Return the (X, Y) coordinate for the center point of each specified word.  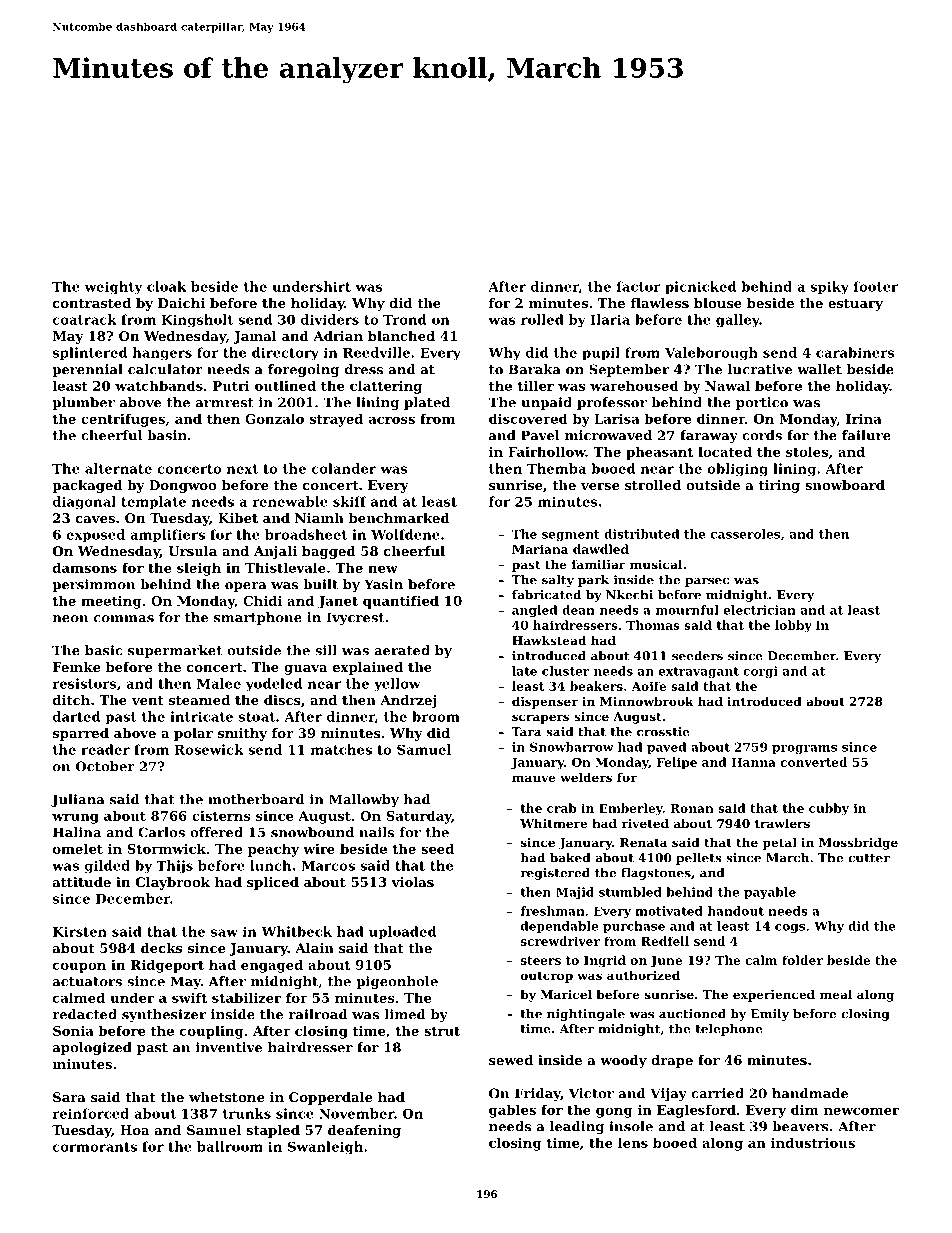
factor (639, 286)
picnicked (700, 287)
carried (717, 1093)
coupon (79, 967)
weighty (113, 287)
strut (442, 1031)
